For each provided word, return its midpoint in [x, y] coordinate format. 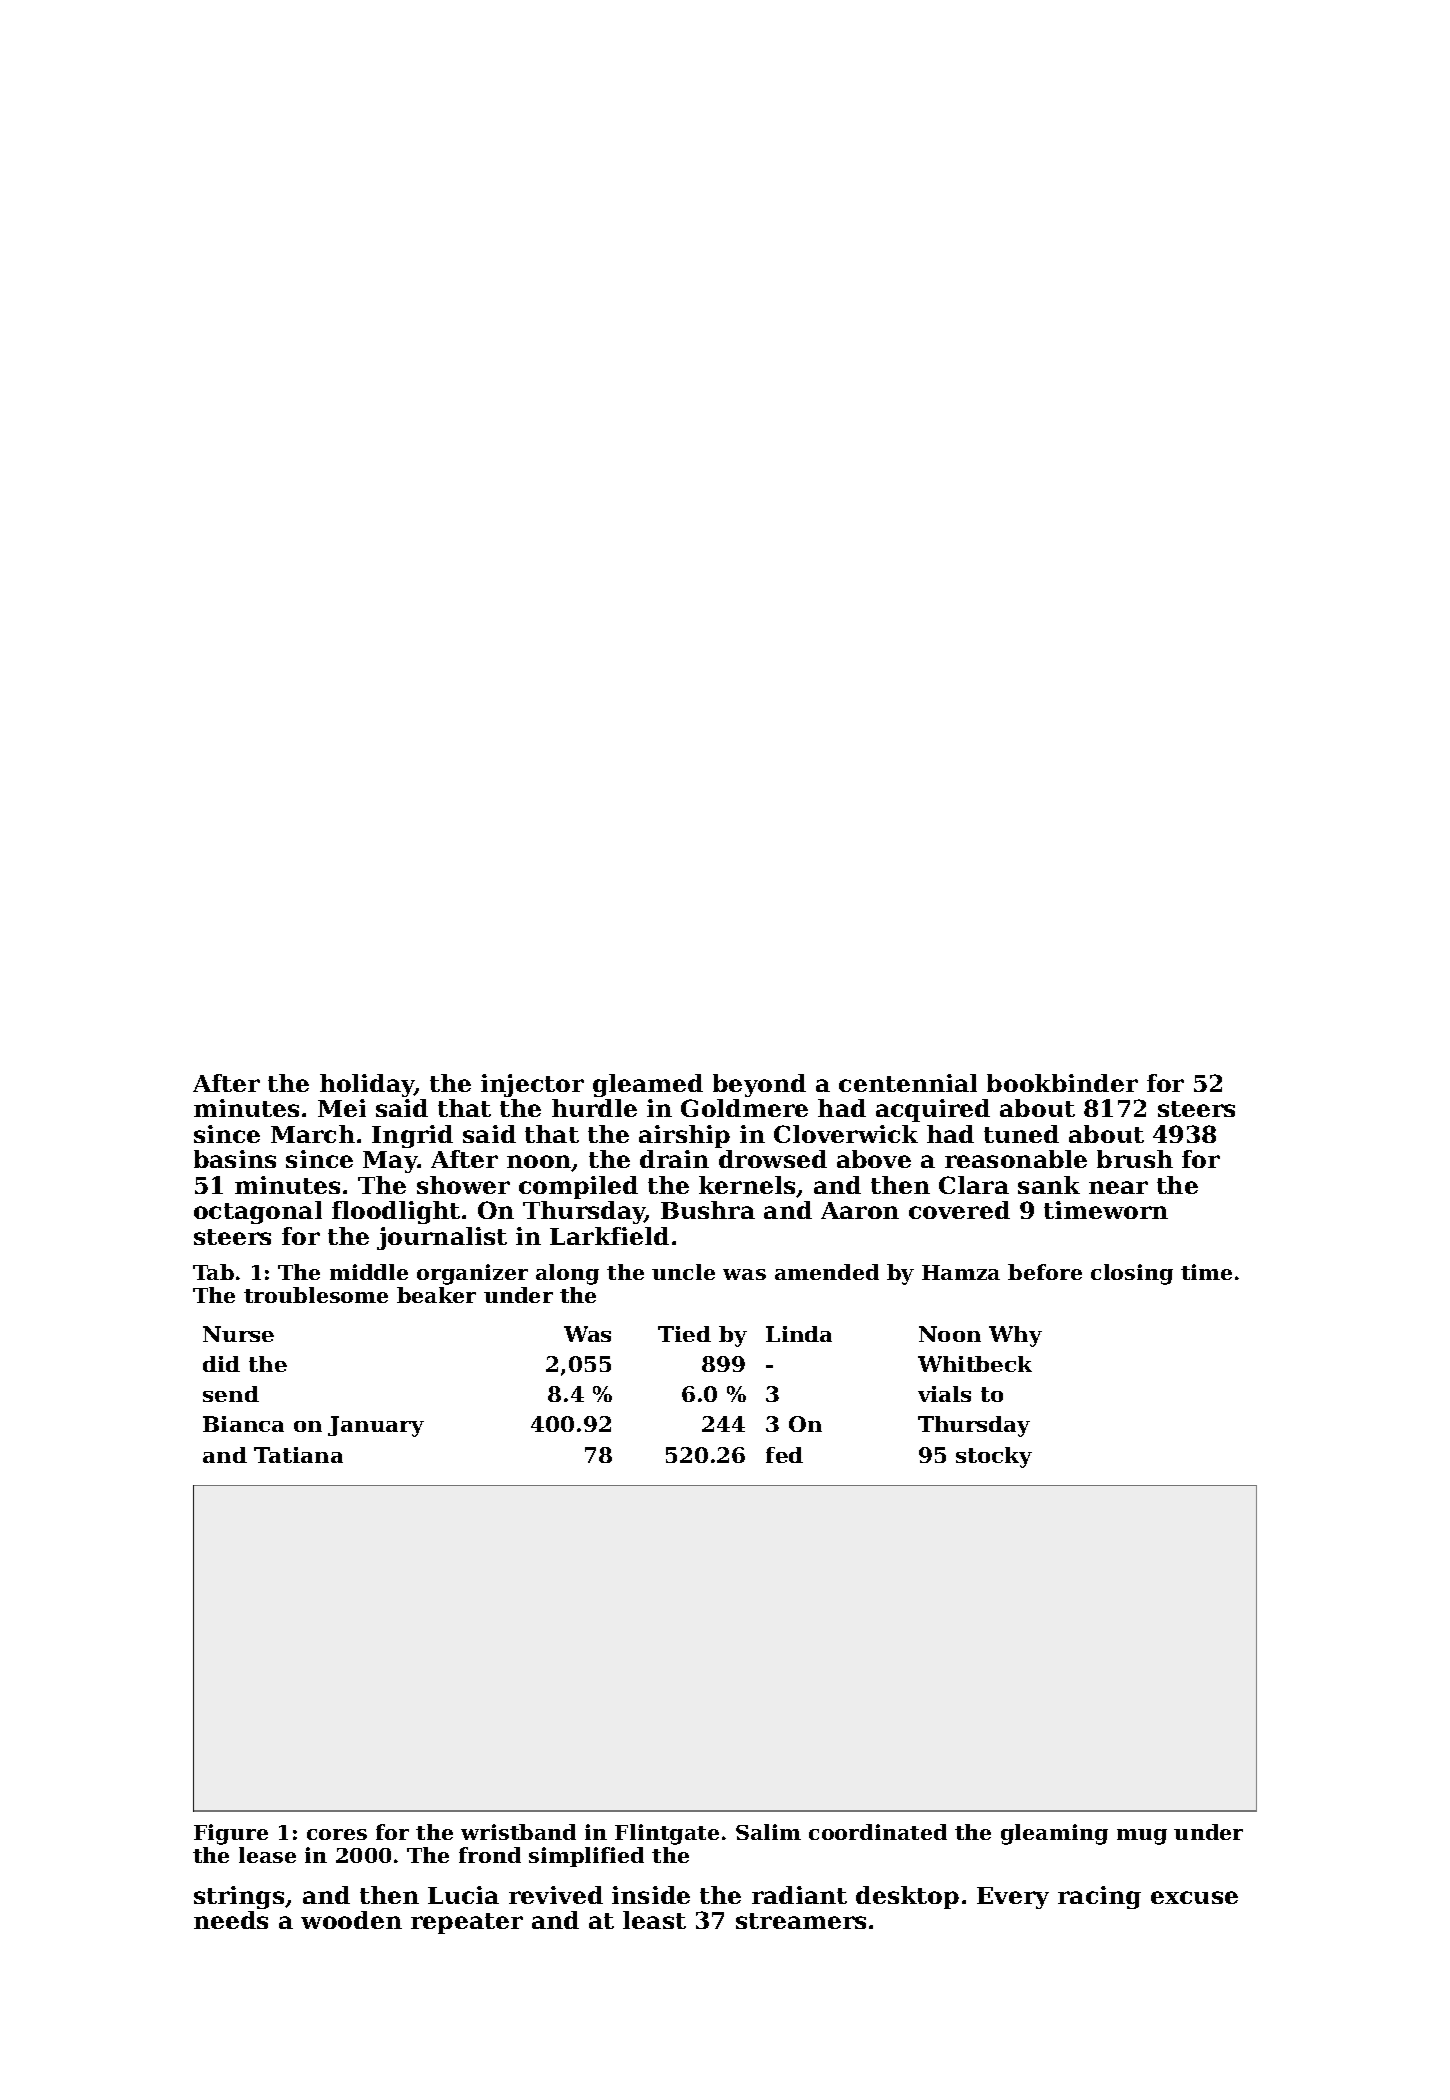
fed [784, 1455]
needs [231, 1920]
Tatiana [298, 1455]
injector [532, 1085]
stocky [994, 1457]
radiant [799, 1895]
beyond [759, 1085]
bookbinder [1062, 1083]
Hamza [961, 1272]
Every [1013, 1898]
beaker [436, 1295]
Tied [684, 1334]
